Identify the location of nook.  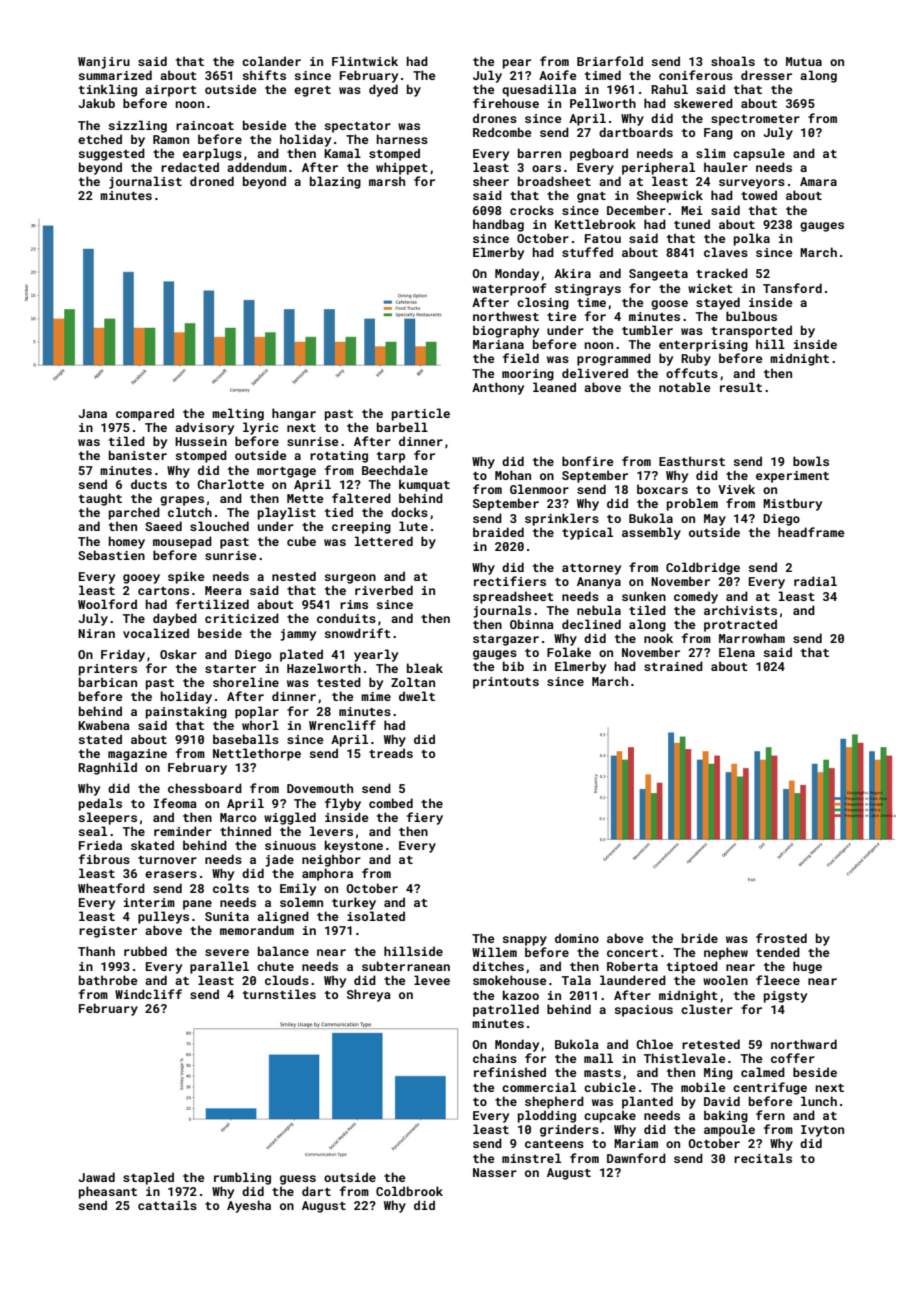
(658, 638).
